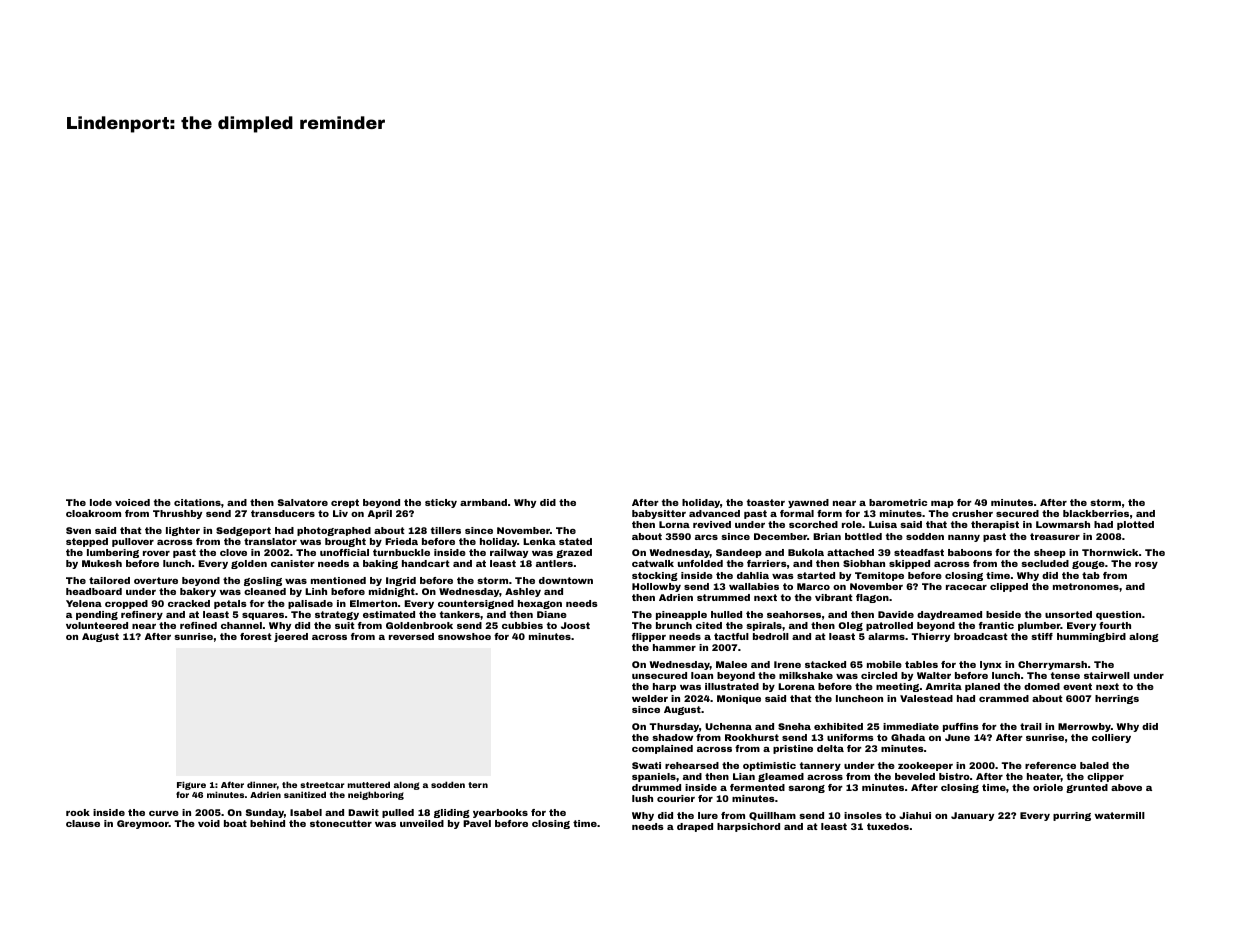 This screenshot has height=952, width=1233. I want to click on voiced, so click(132, 502).
